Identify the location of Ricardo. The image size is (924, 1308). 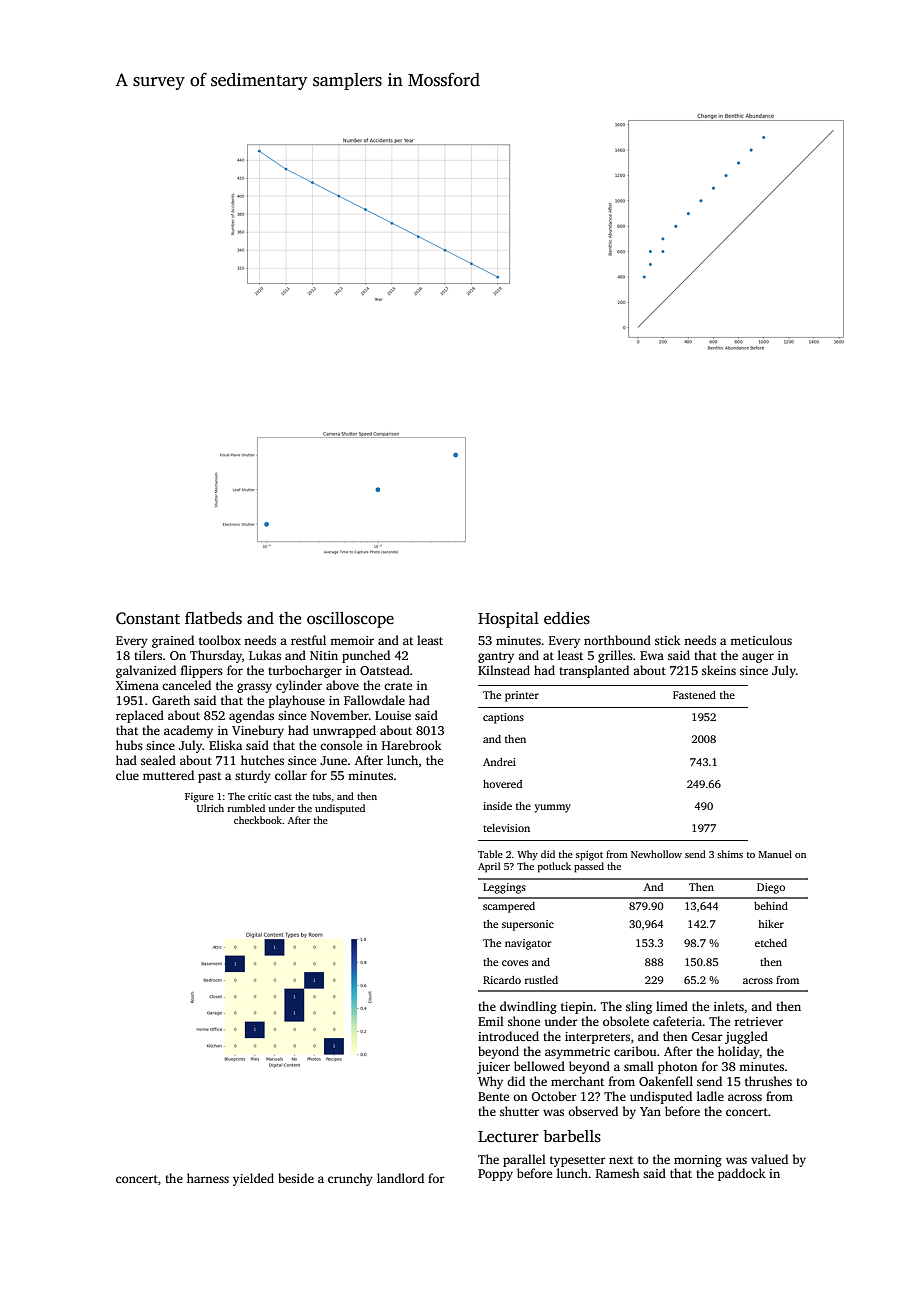
(502, 980).
